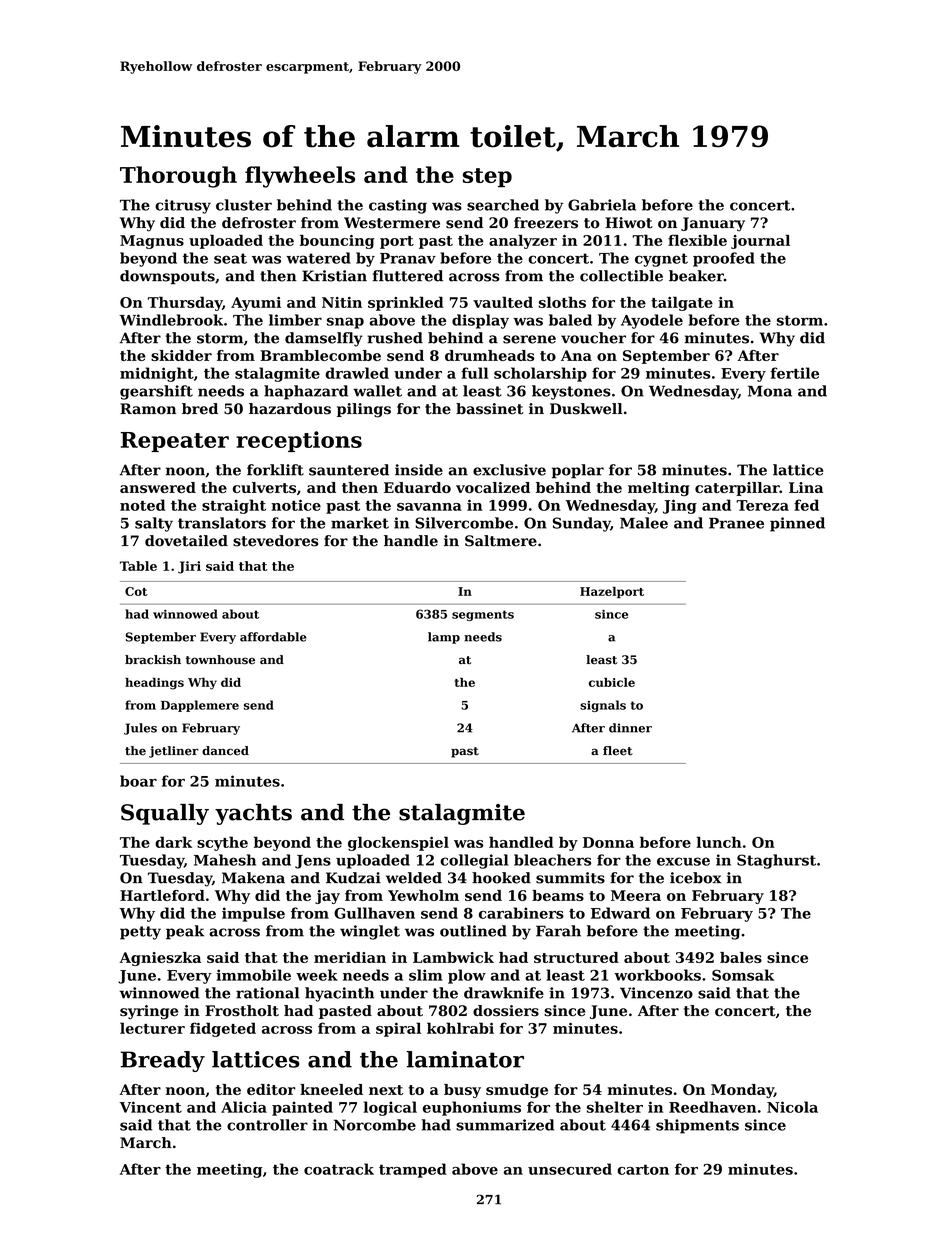  I want to click on slim, so click(426, 975).
